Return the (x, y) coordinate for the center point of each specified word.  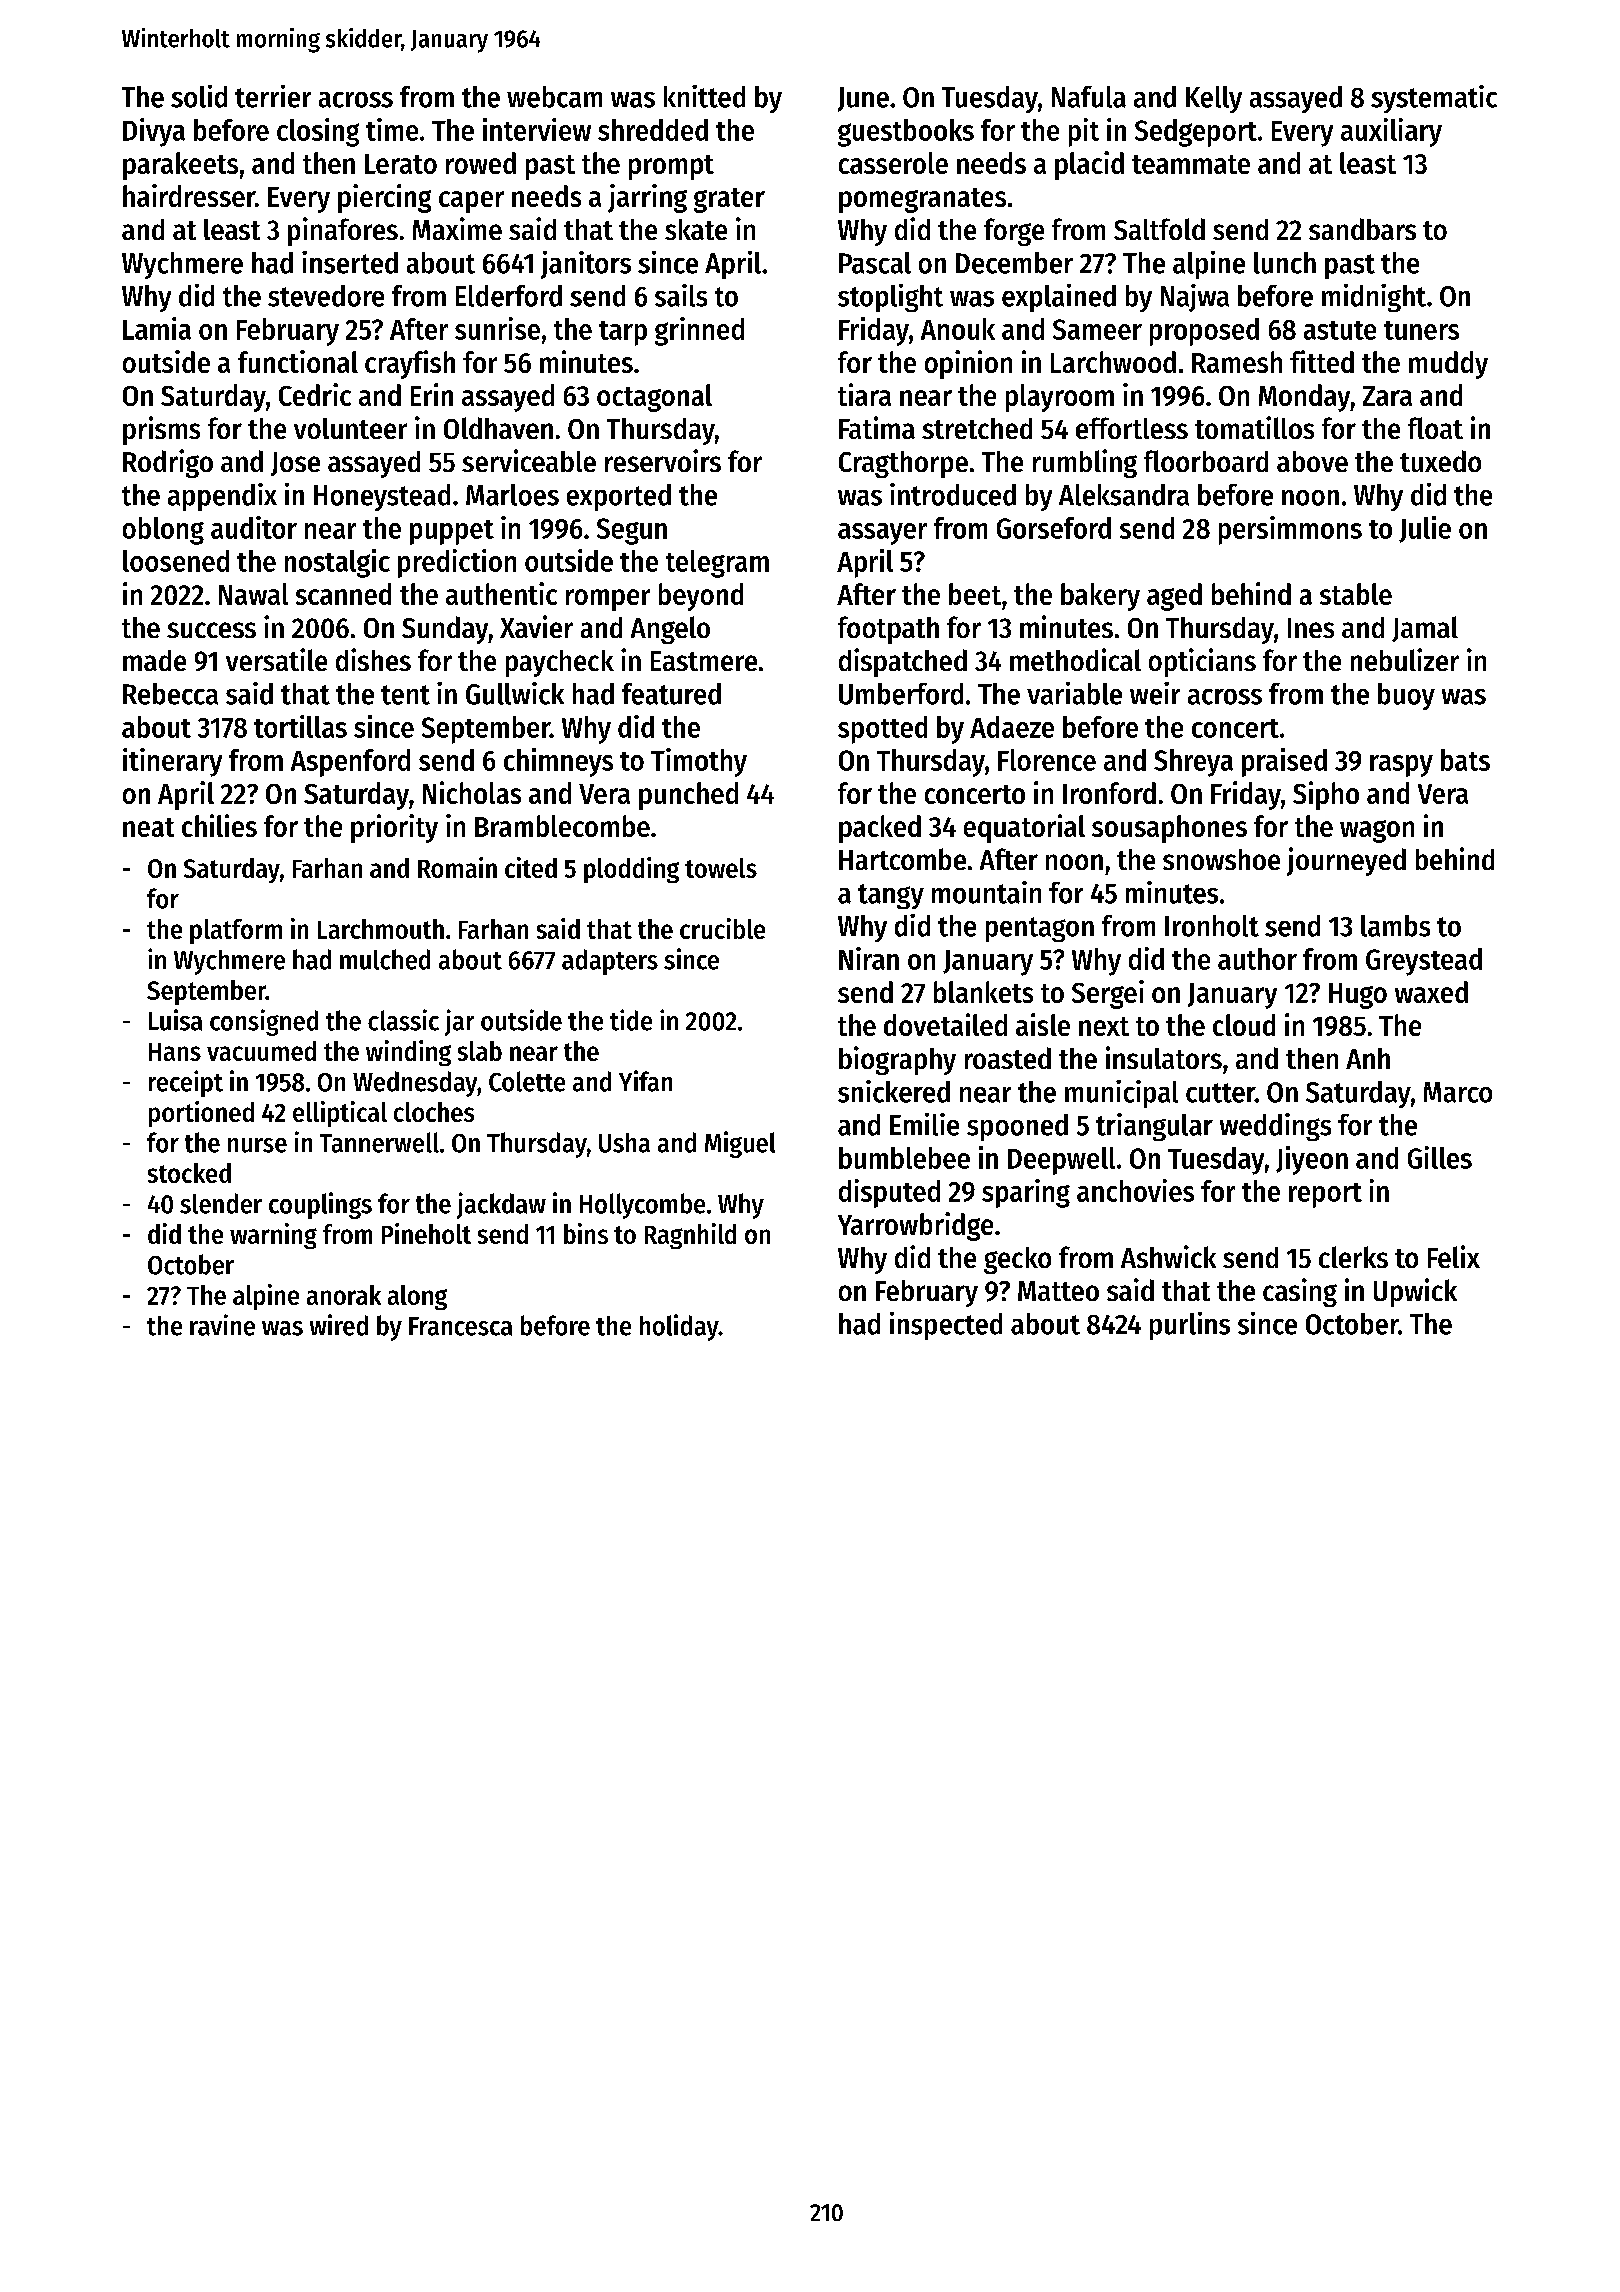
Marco (1458, 1092)
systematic (1434, 99)
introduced (953, 494)
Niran (869, 958)
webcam (554, 97)
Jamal (1425, 629)
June (863, 99)
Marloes (512, 495)
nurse (257, 1145)
